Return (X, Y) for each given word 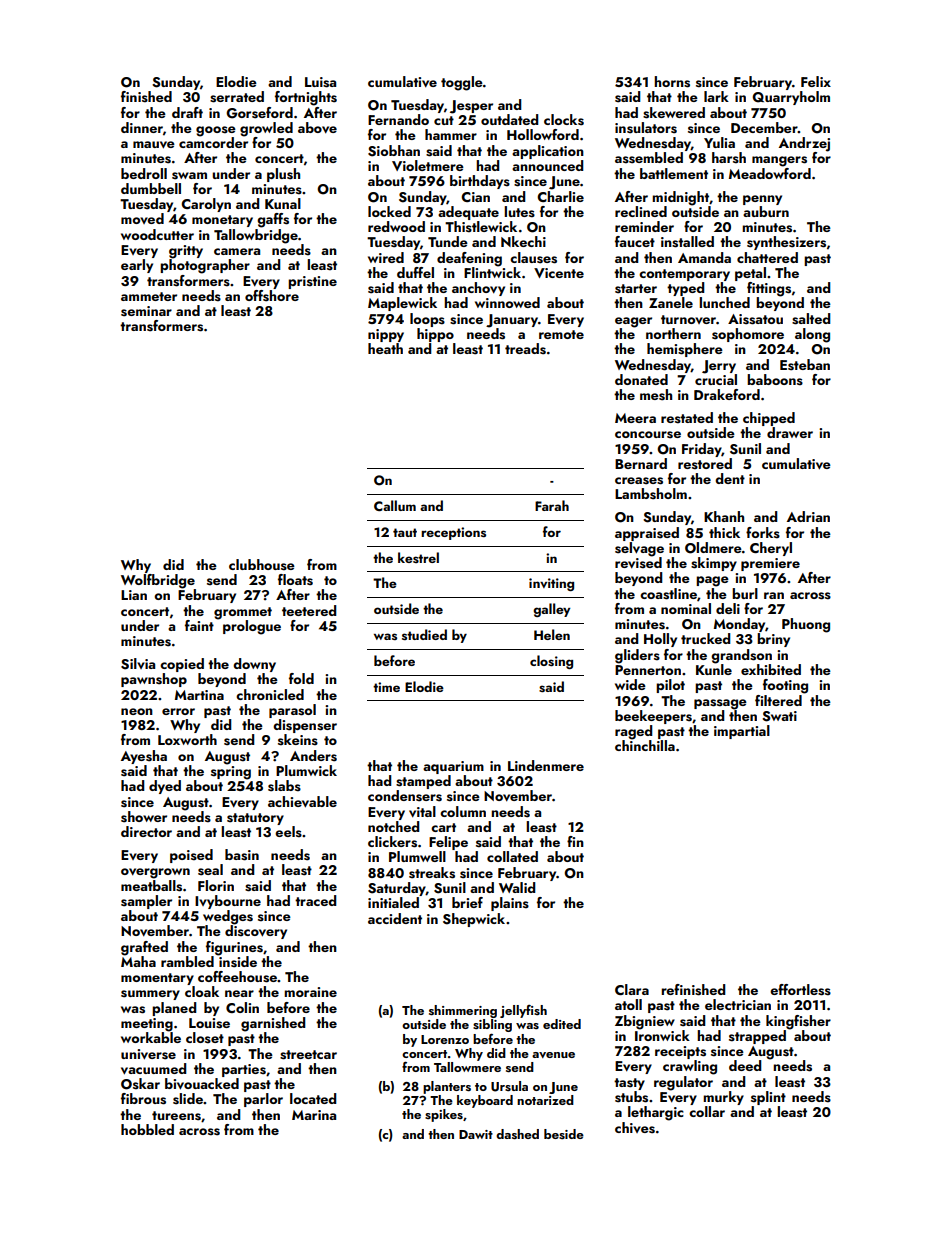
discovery (256, 932)
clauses (533, 258)
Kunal (283, 203)
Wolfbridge (158, 581)
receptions (453, 533)
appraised (647, 534)
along (812, 335)
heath (385, 348)
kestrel (418, 557)
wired (386, 257)
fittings (769, 289)
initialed (393, 902)
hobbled (147, 1129)
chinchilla (645, 745)
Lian (134, 595)
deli (728, 608)
